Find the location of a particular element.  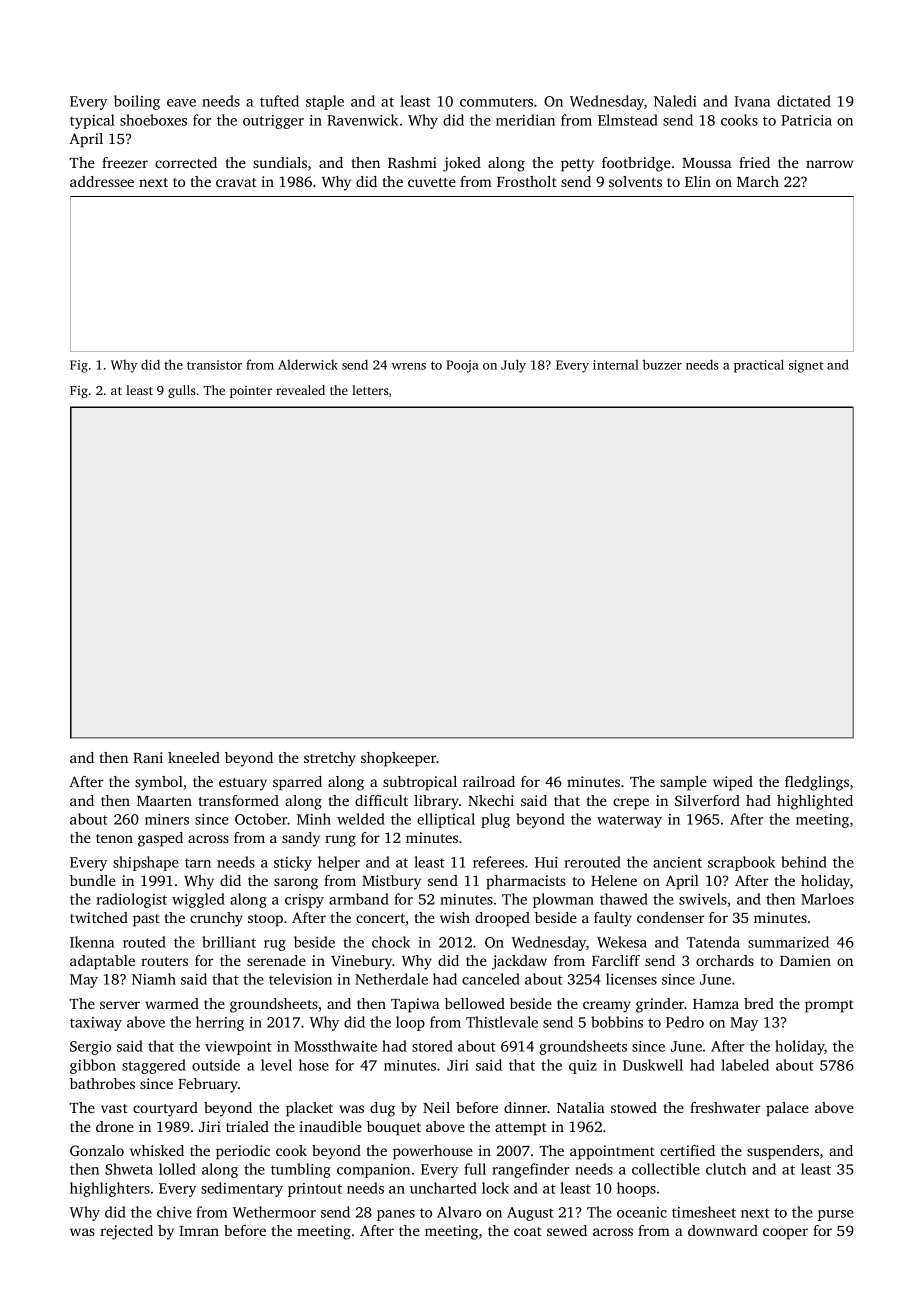

fried is located at coordinates (754, 162).
